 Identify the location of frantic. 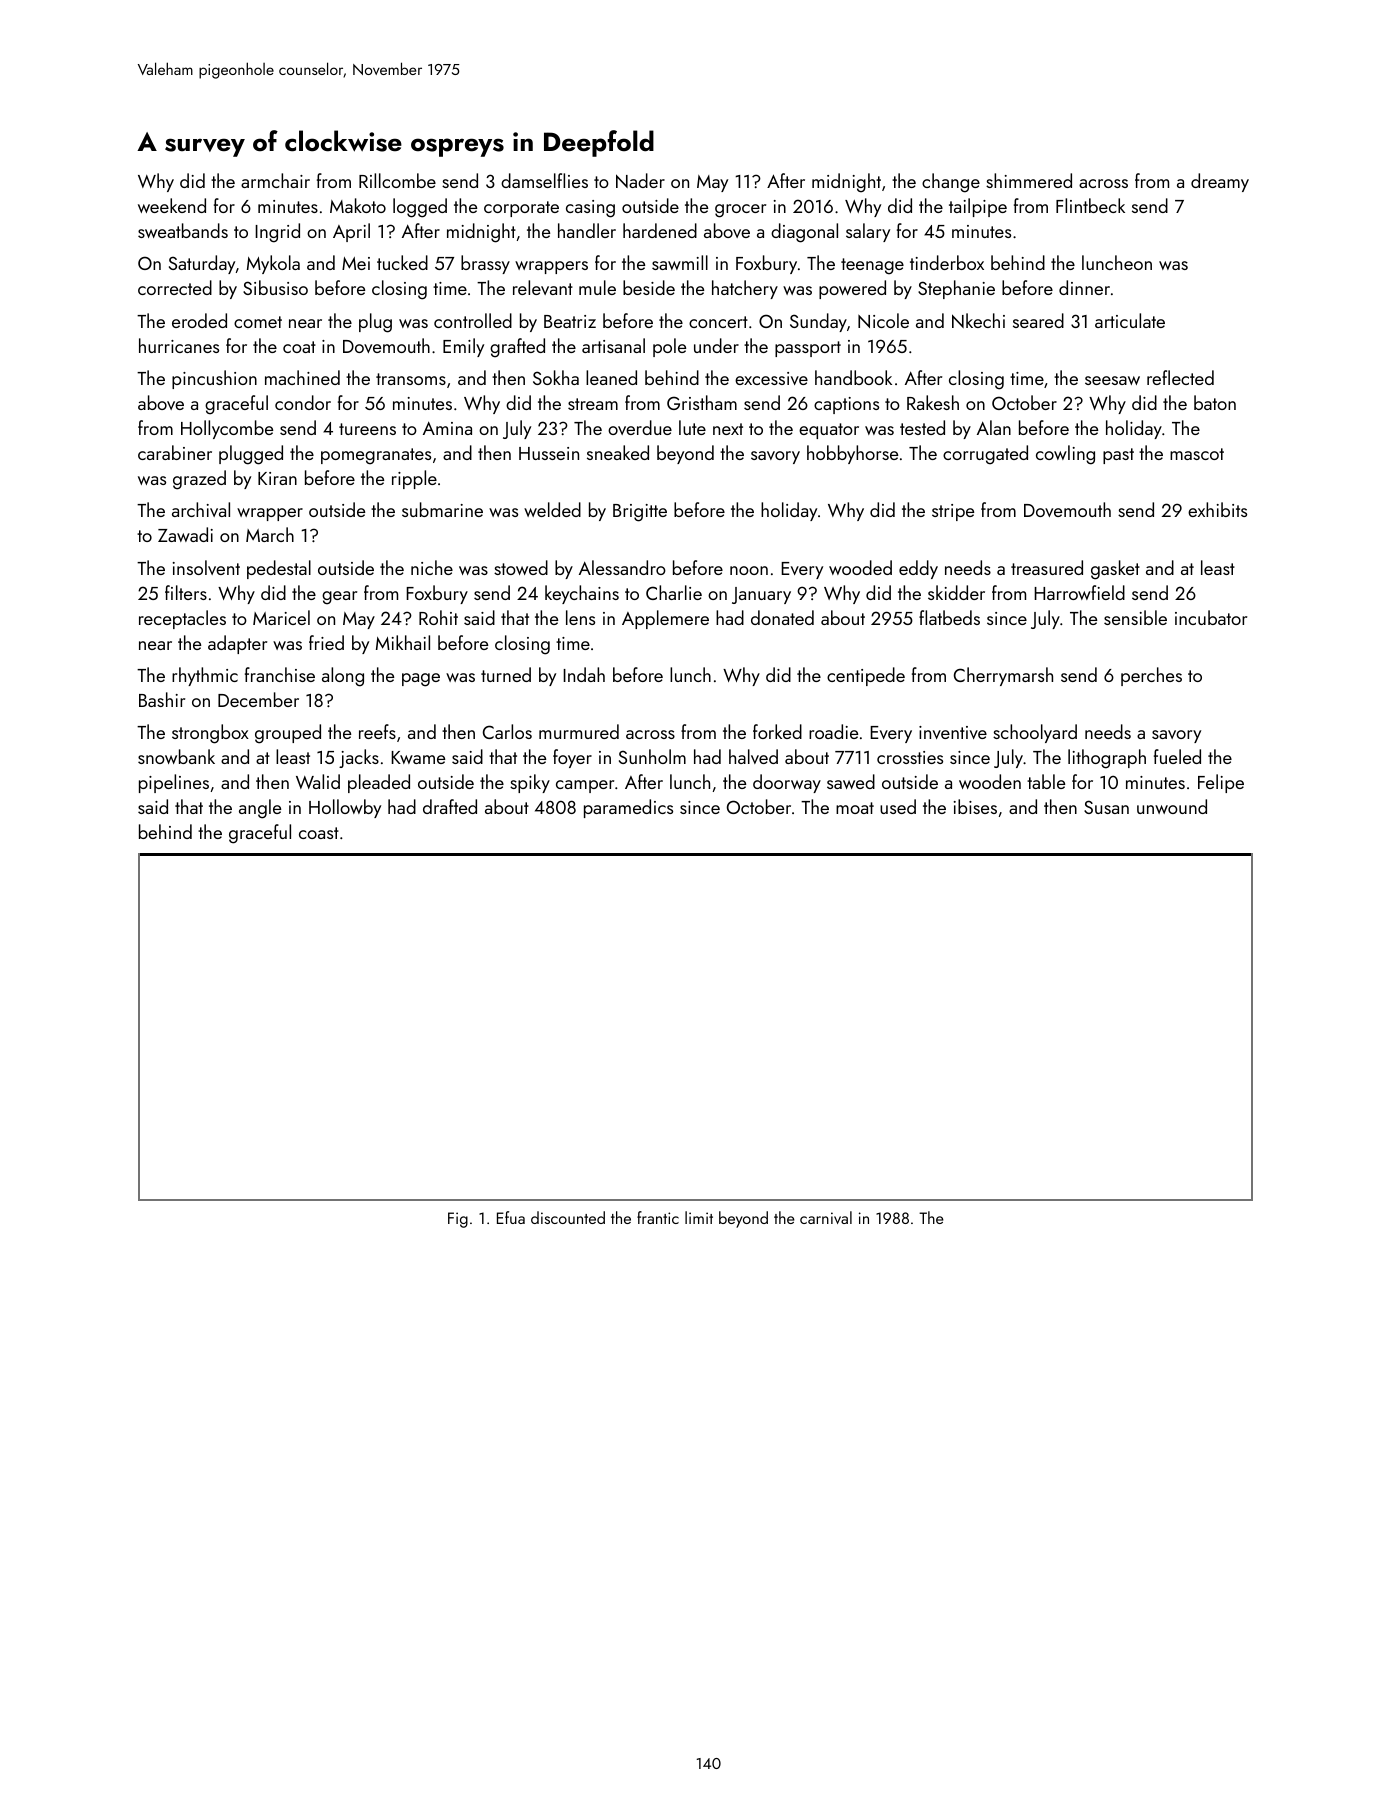
(658, 1217).
